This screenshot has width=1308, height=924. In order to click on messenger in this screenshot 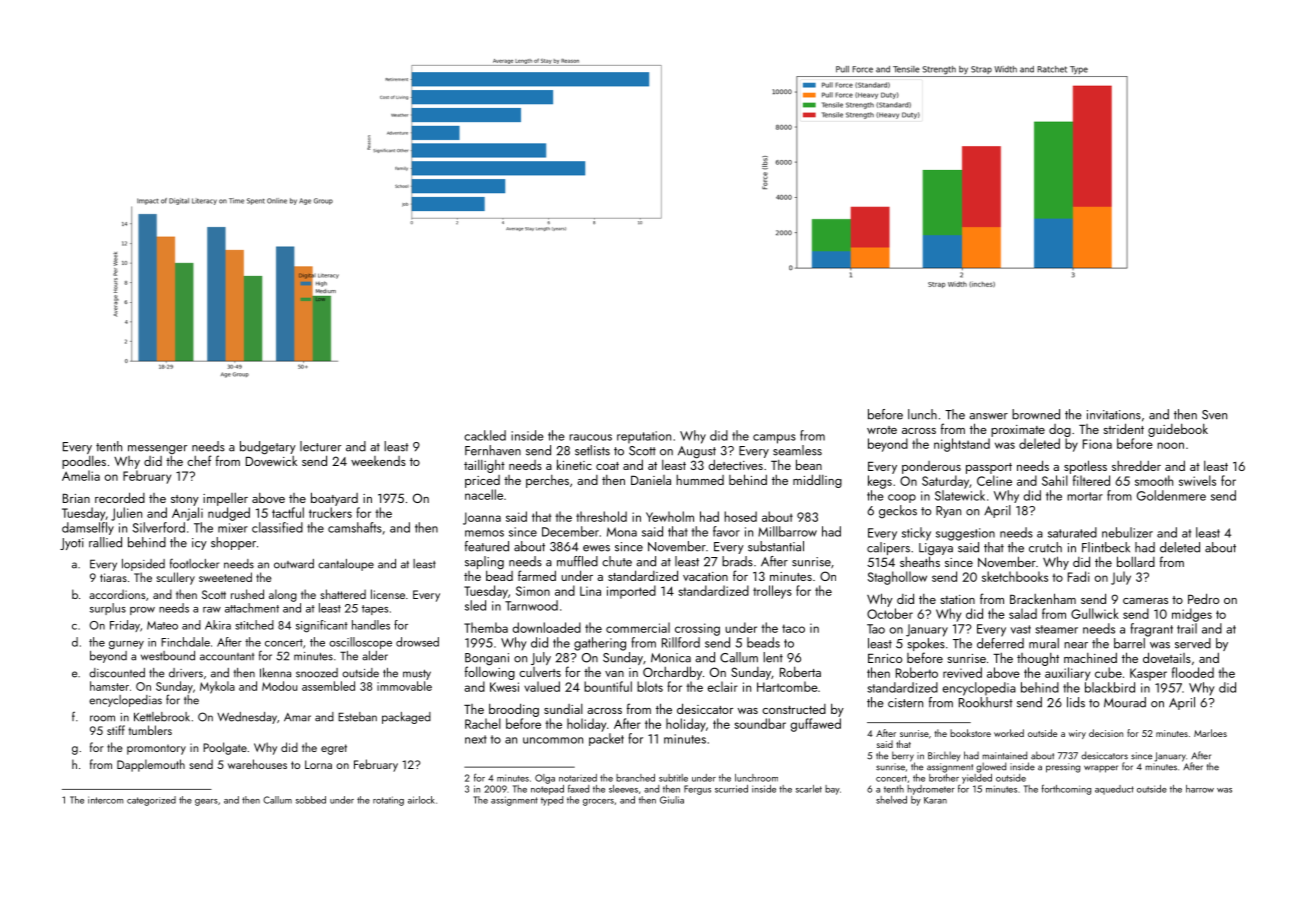, I will do `click(157, 449)`.
